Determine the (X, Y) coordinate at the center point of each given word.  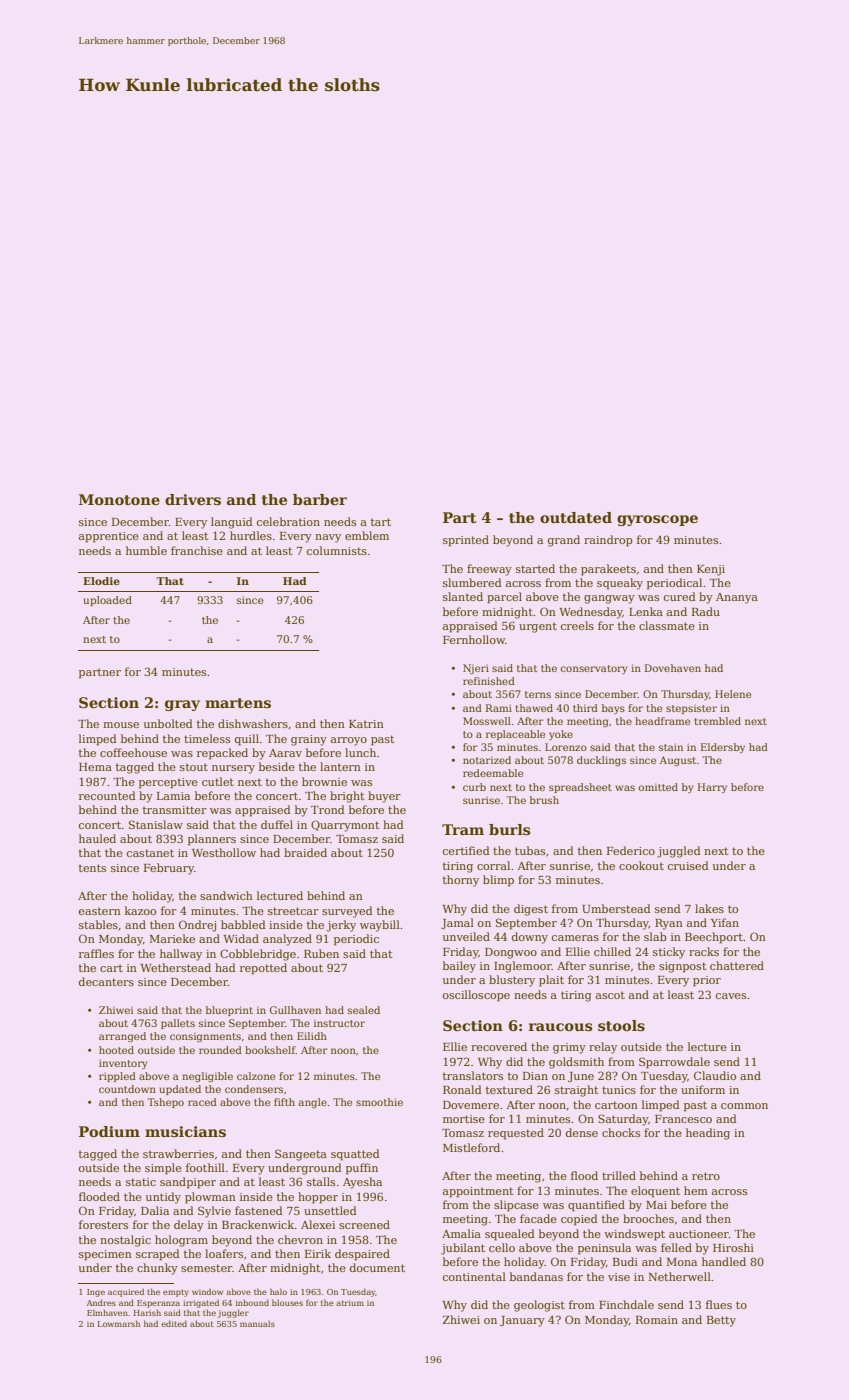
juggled (679, 852)
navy (328, 538)
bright (347, 797)
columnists (337, 550)
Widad (241, 938)
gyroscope (657, 520)
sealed (364, 1010)
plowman (210, 1198)
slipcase (516, 1206)
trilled (619, 1175)
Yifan (725, 922)
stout (194, 767)
